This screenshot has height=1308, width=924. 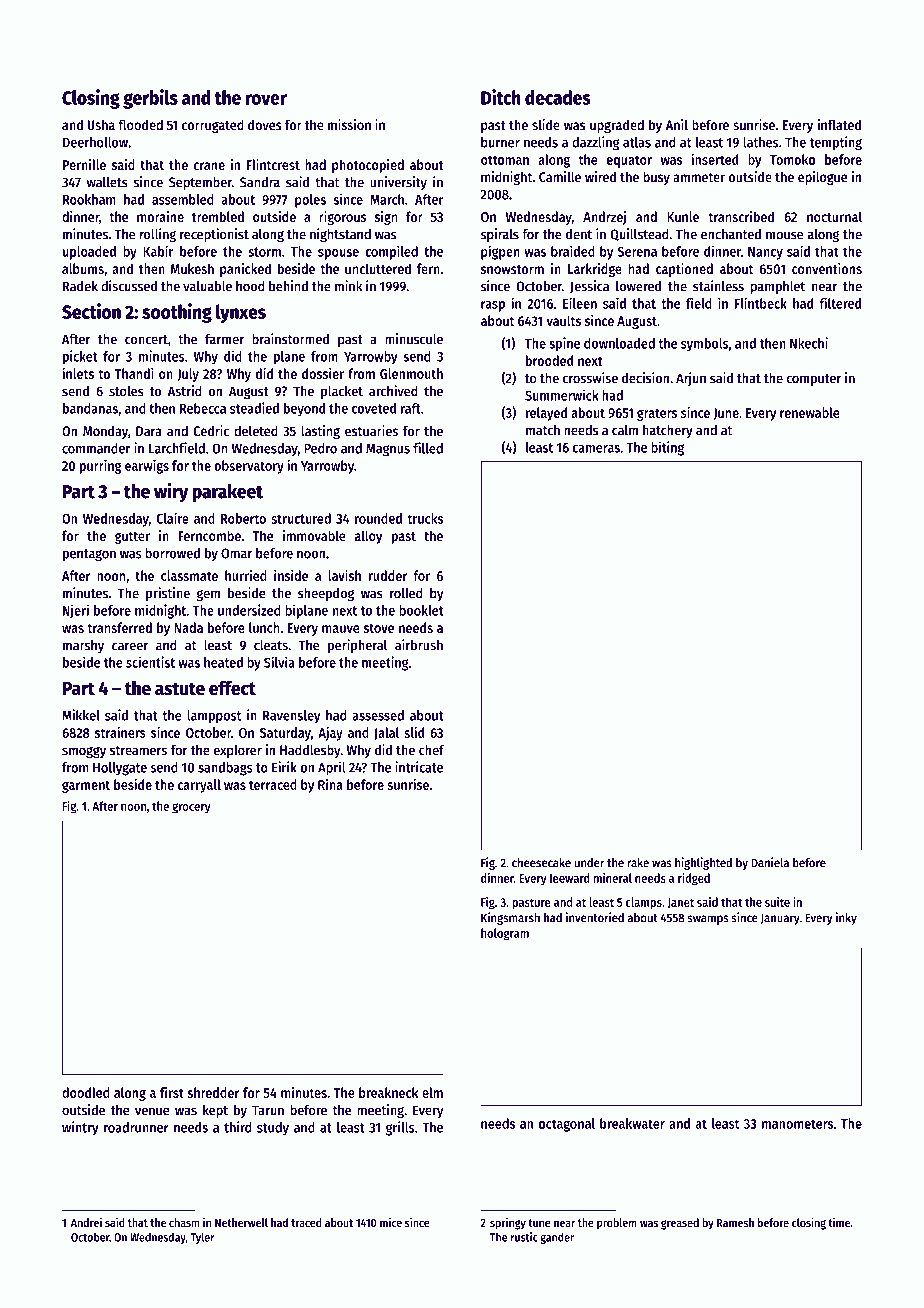 I want to click on Kabir, so click(x=158, y=251).
